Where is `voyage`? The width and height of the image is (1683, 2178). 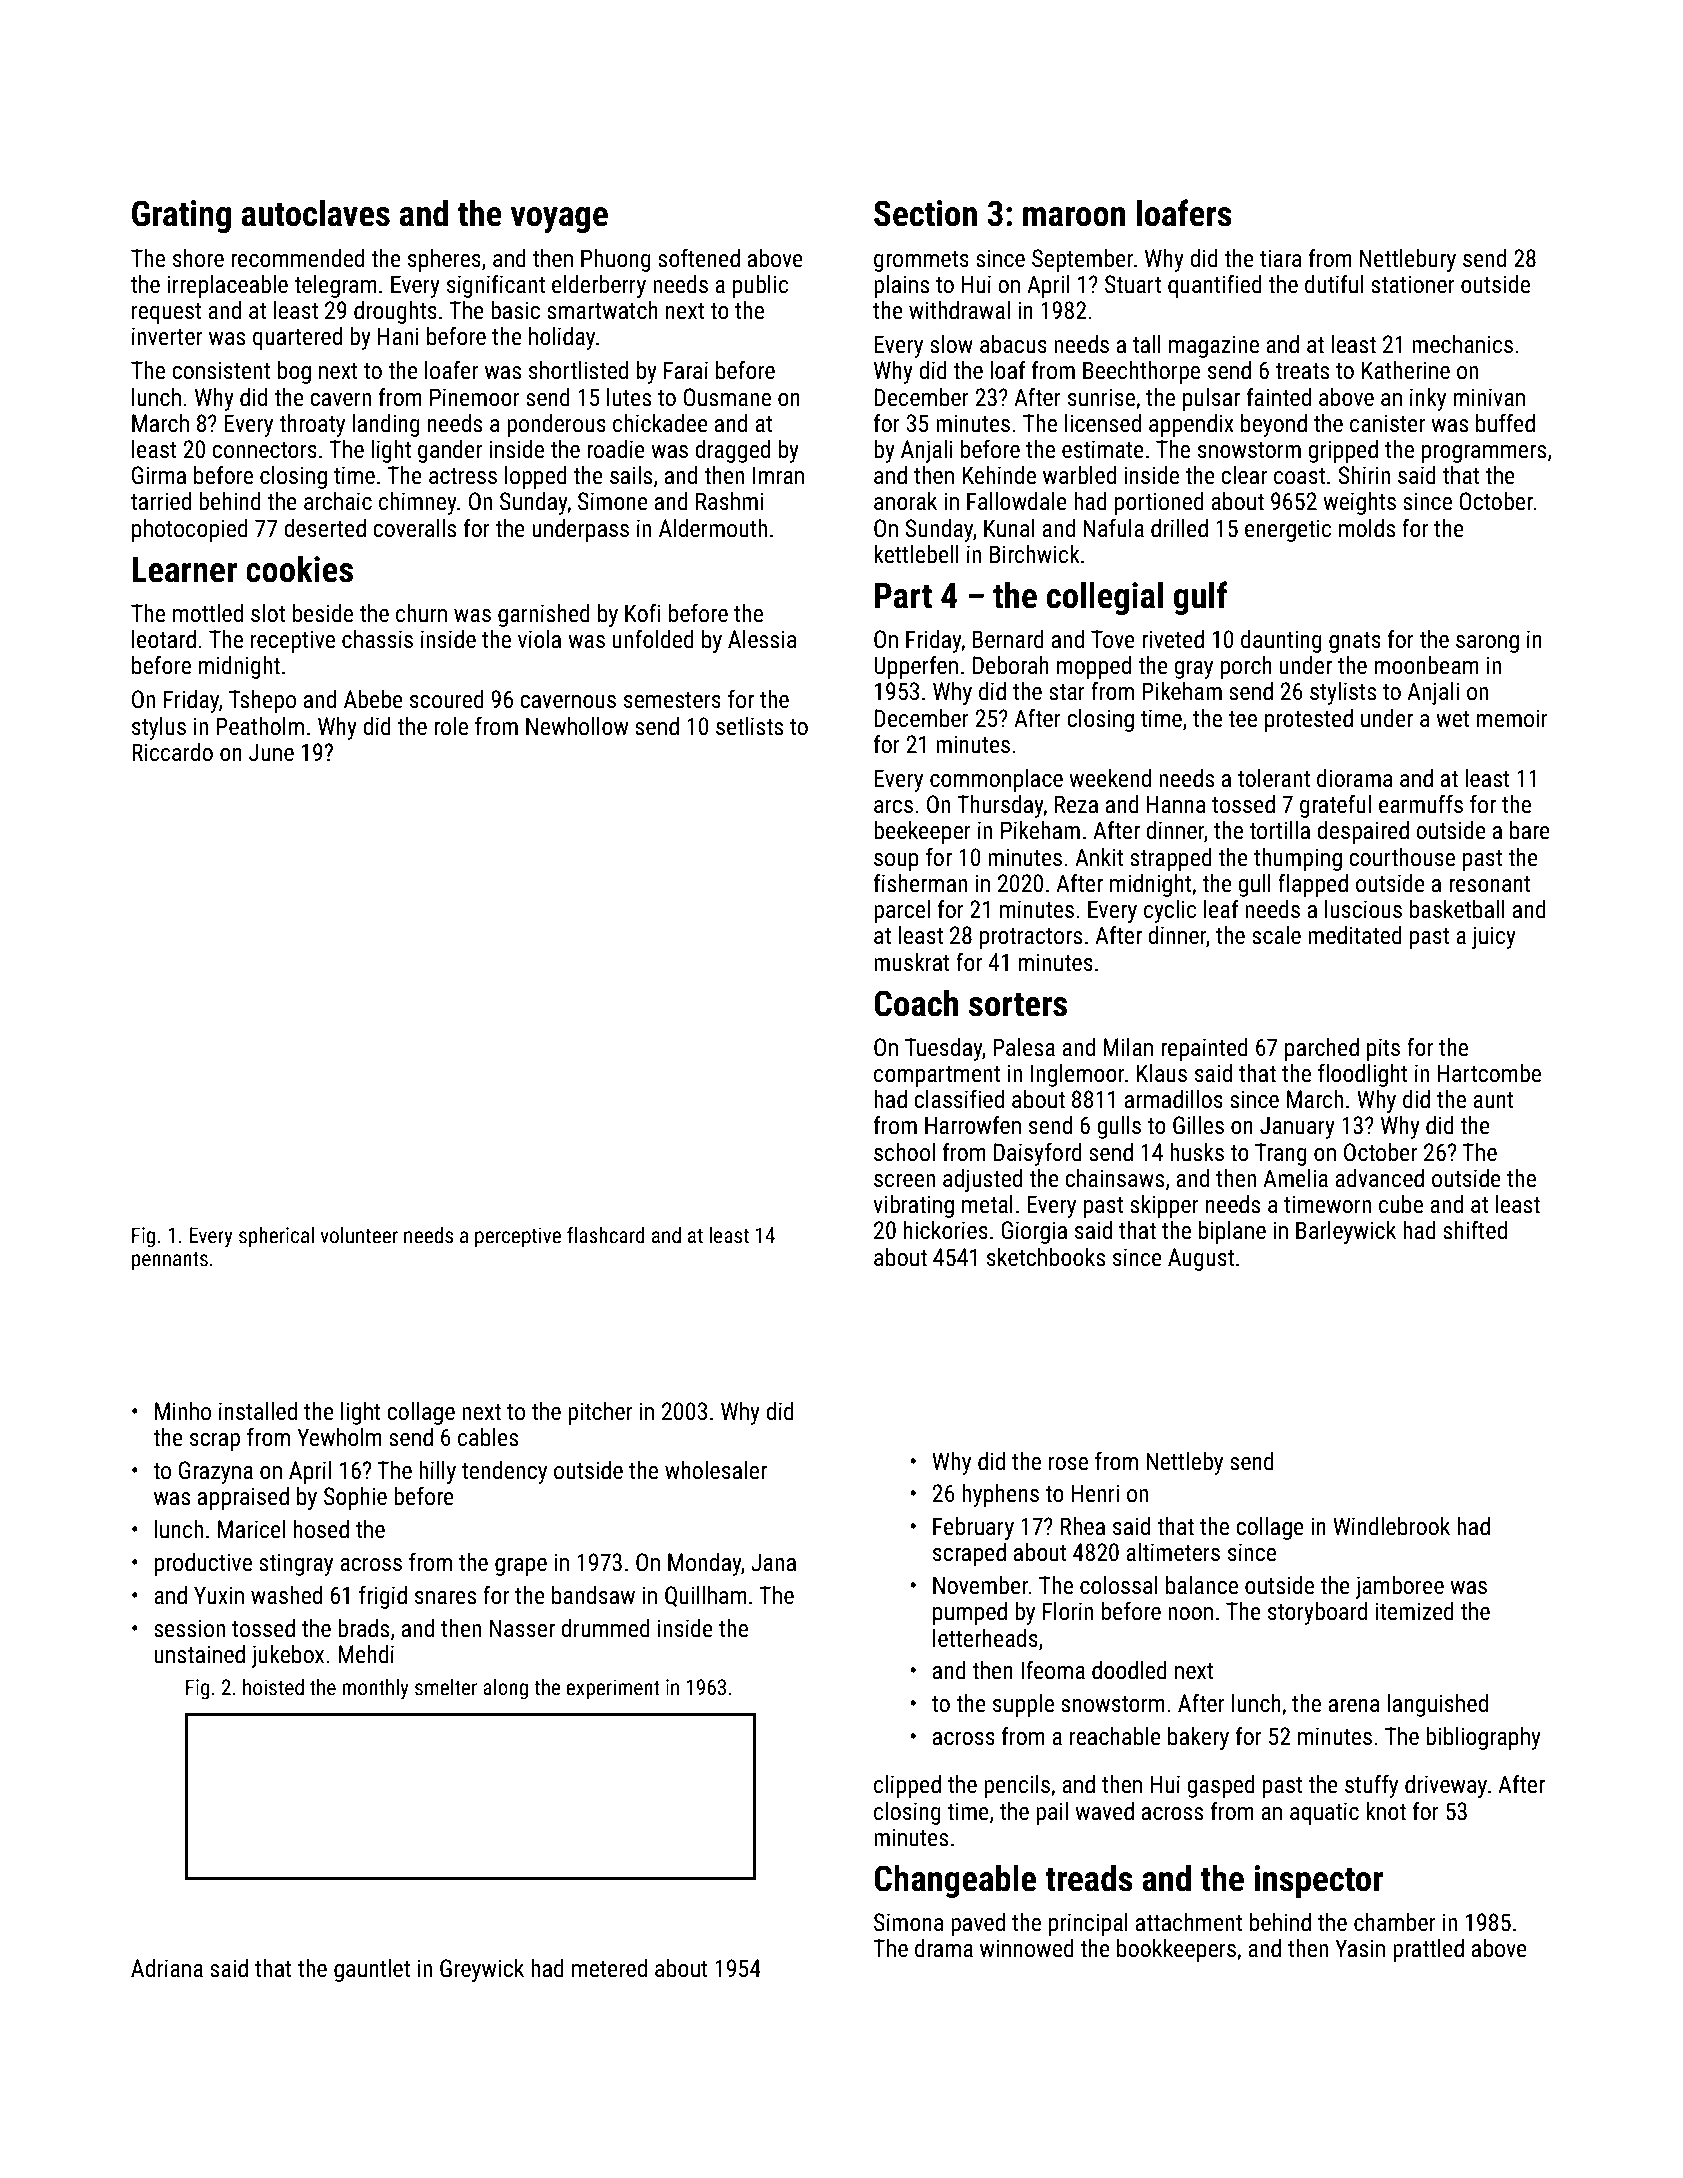
voyage is located at coordinates (559, 220).
